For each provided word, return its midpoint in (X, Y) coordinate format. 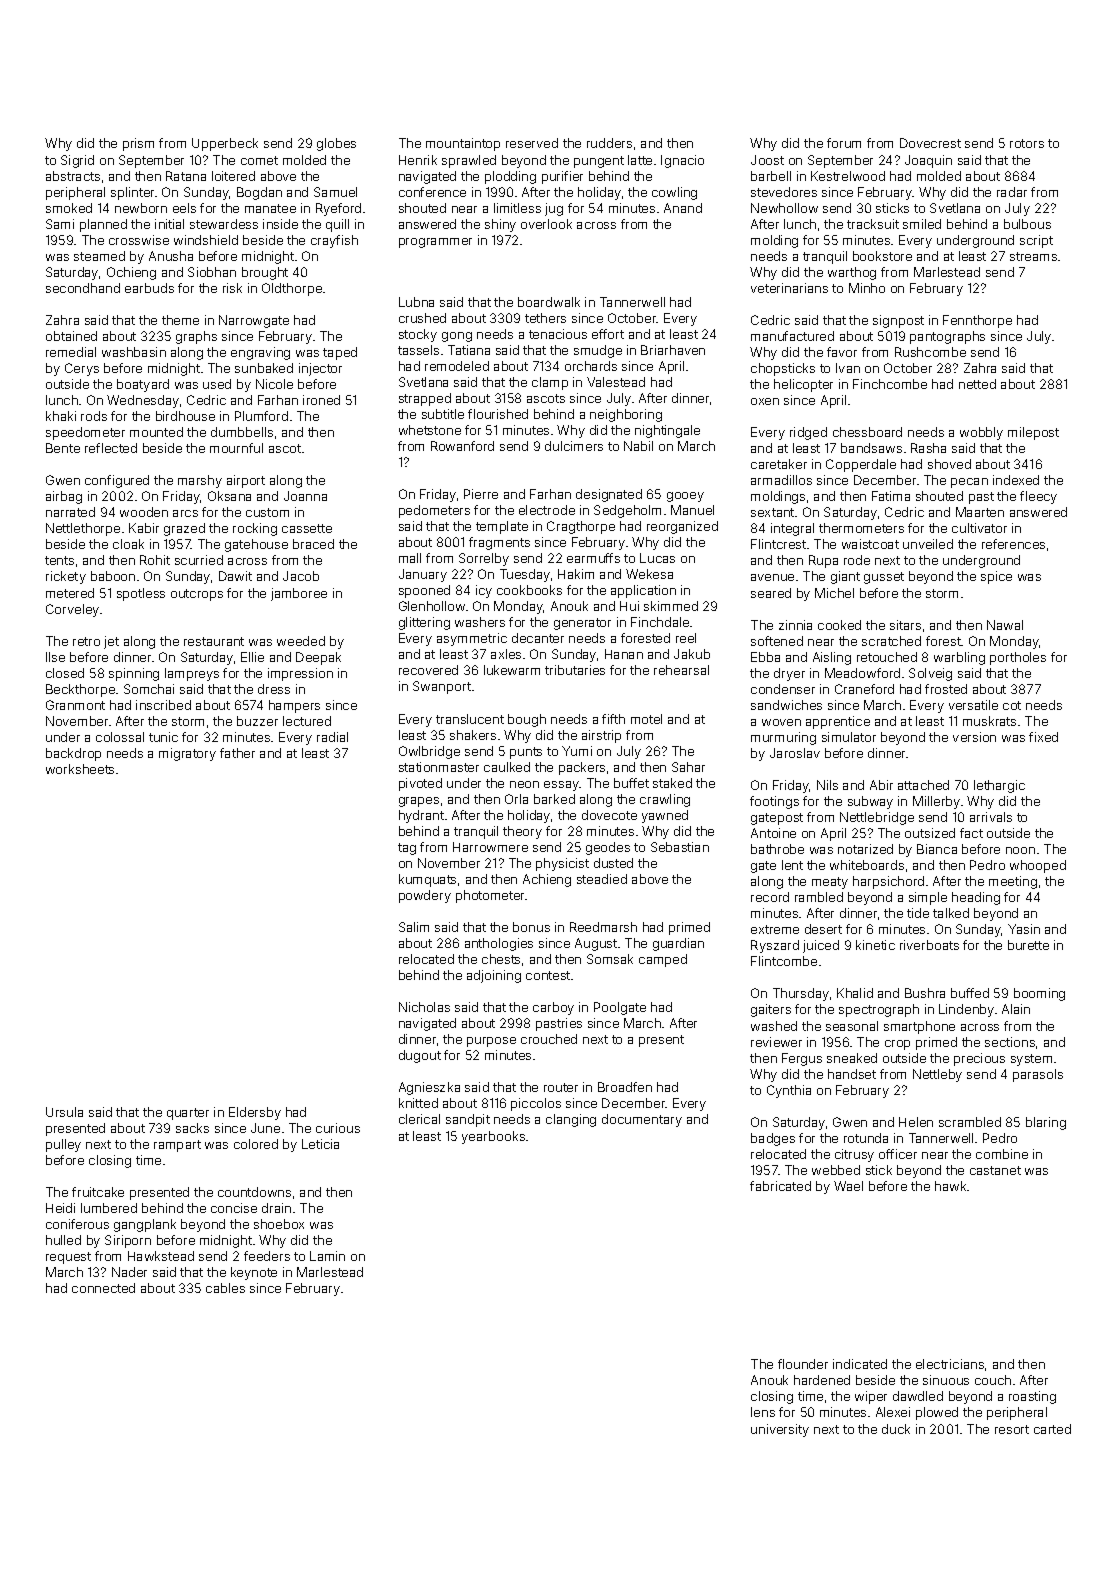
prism (138, 144)
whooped (1038, 866)
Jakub (692, 654)
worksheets (80, 769)
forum (844, 143)
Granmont (75, 705)
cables (225, 1288)
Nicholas (424, 1007)
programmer (435, 243)
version (974, 737)
